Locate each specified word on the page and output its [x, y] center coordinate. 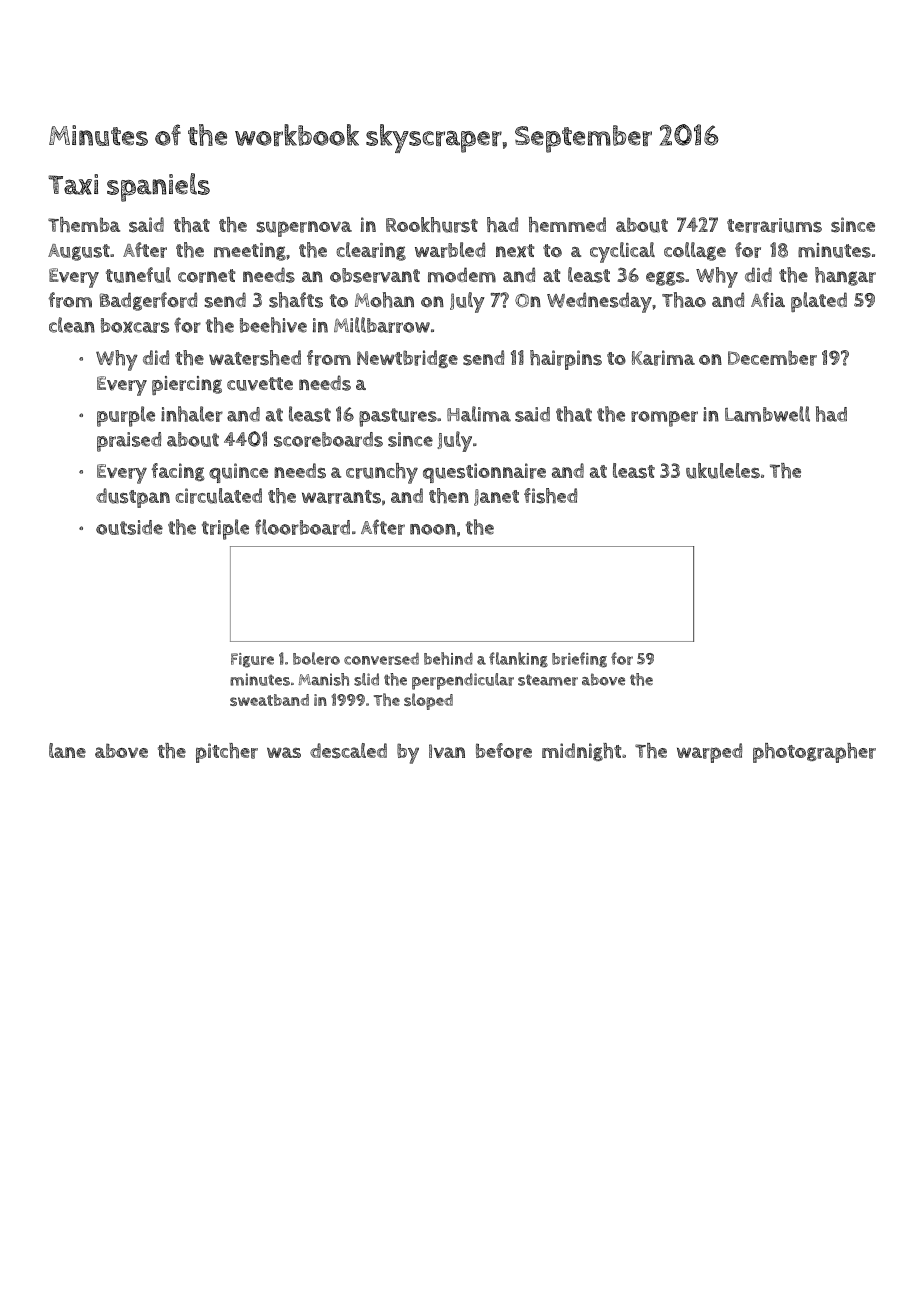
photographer [814, 753]
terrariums [774, 225]
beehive [273, 325]
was [284, 752]
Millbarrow [382, 325]
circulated [218, 496]
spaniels [158, 187]
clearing [371, 251]
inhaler [192, 414]
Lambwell [767, 414]
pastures [398, 417]
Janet [496, 497]
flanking [518, 660]
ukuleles [723, 471]
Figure [252, 660]
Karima [663, 358]
